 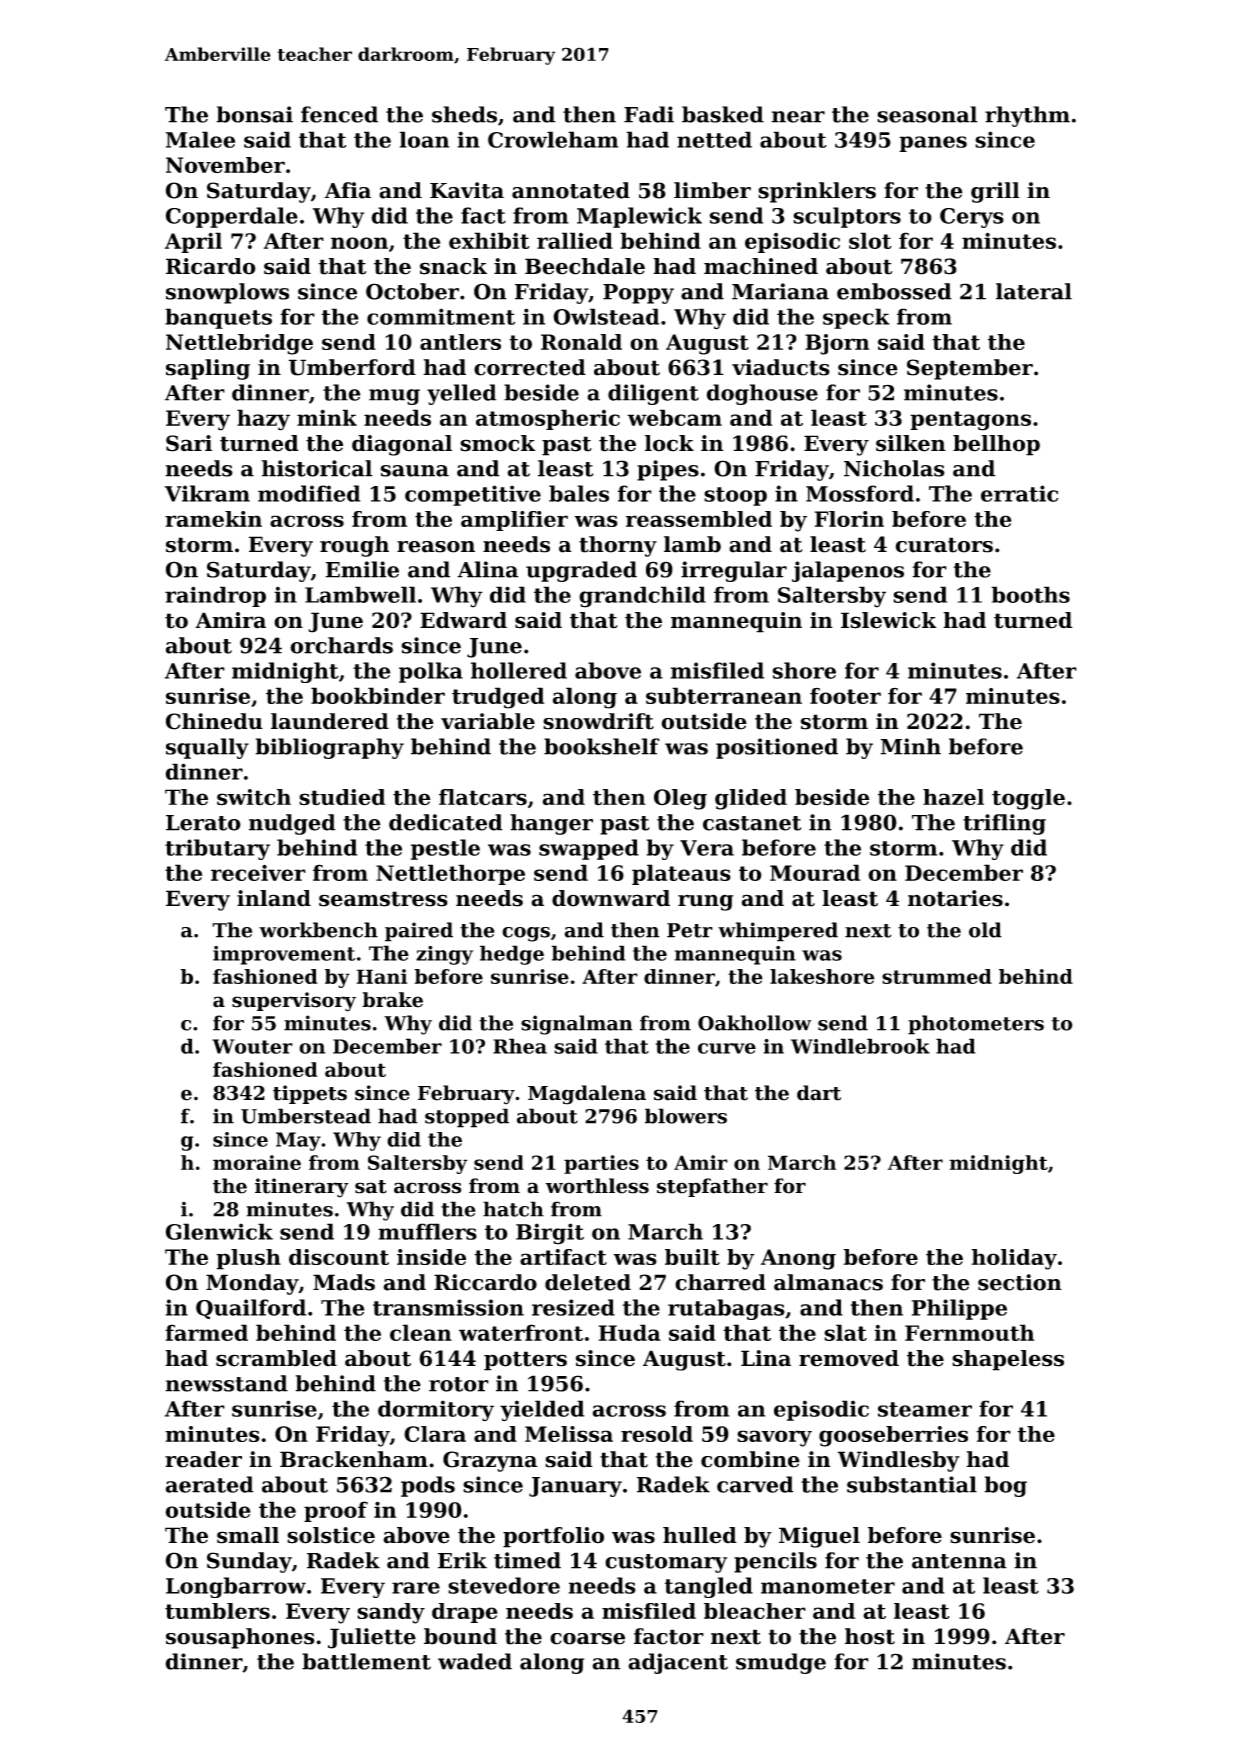 What do you see at coordinates (927, 114) in the document?
I see `seasonal` at bounding box center [927, 114].
